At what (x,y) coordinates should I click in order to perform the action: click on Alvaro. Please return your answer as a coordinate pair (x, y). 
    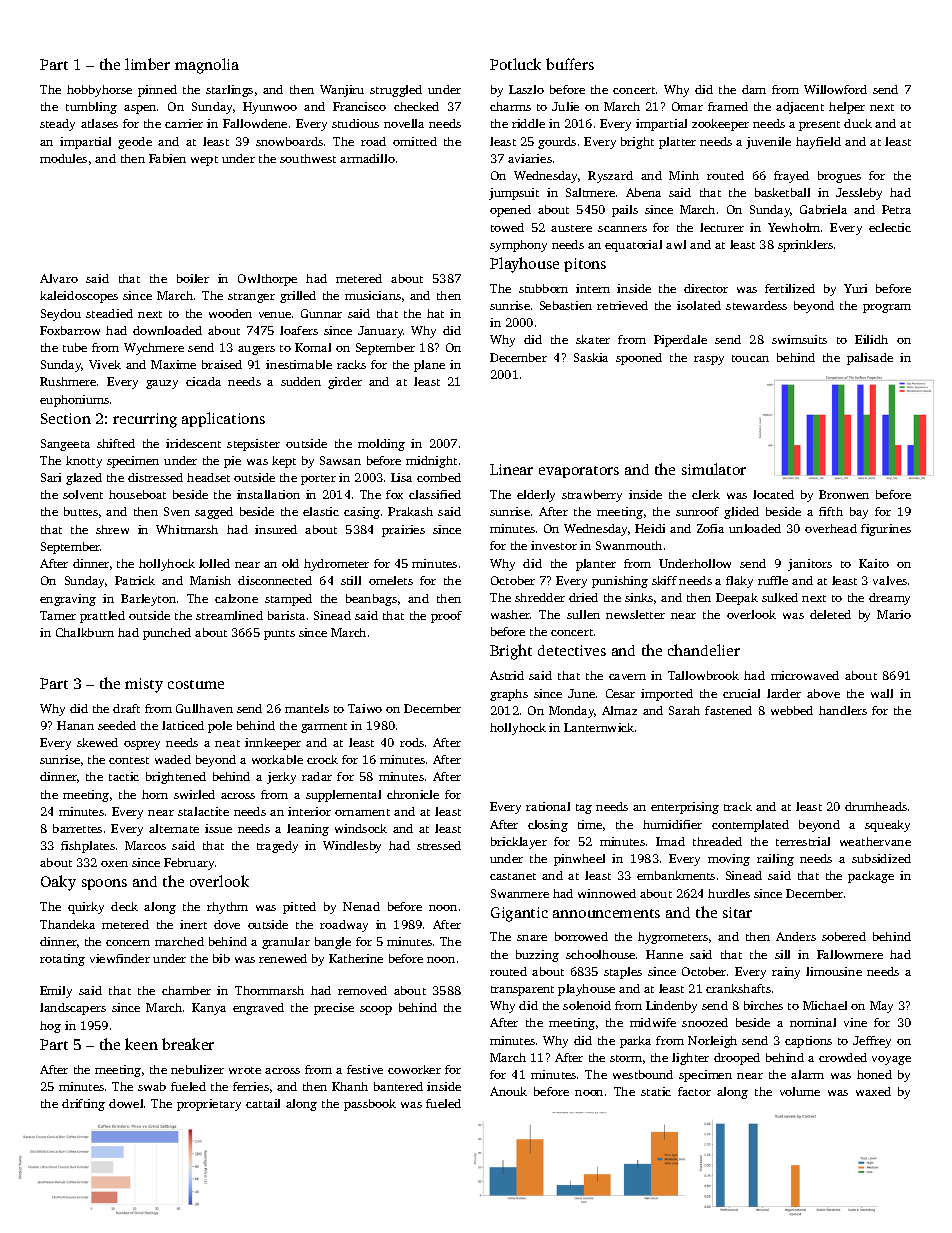
    Looking at the image, I should click on (59, 278).
